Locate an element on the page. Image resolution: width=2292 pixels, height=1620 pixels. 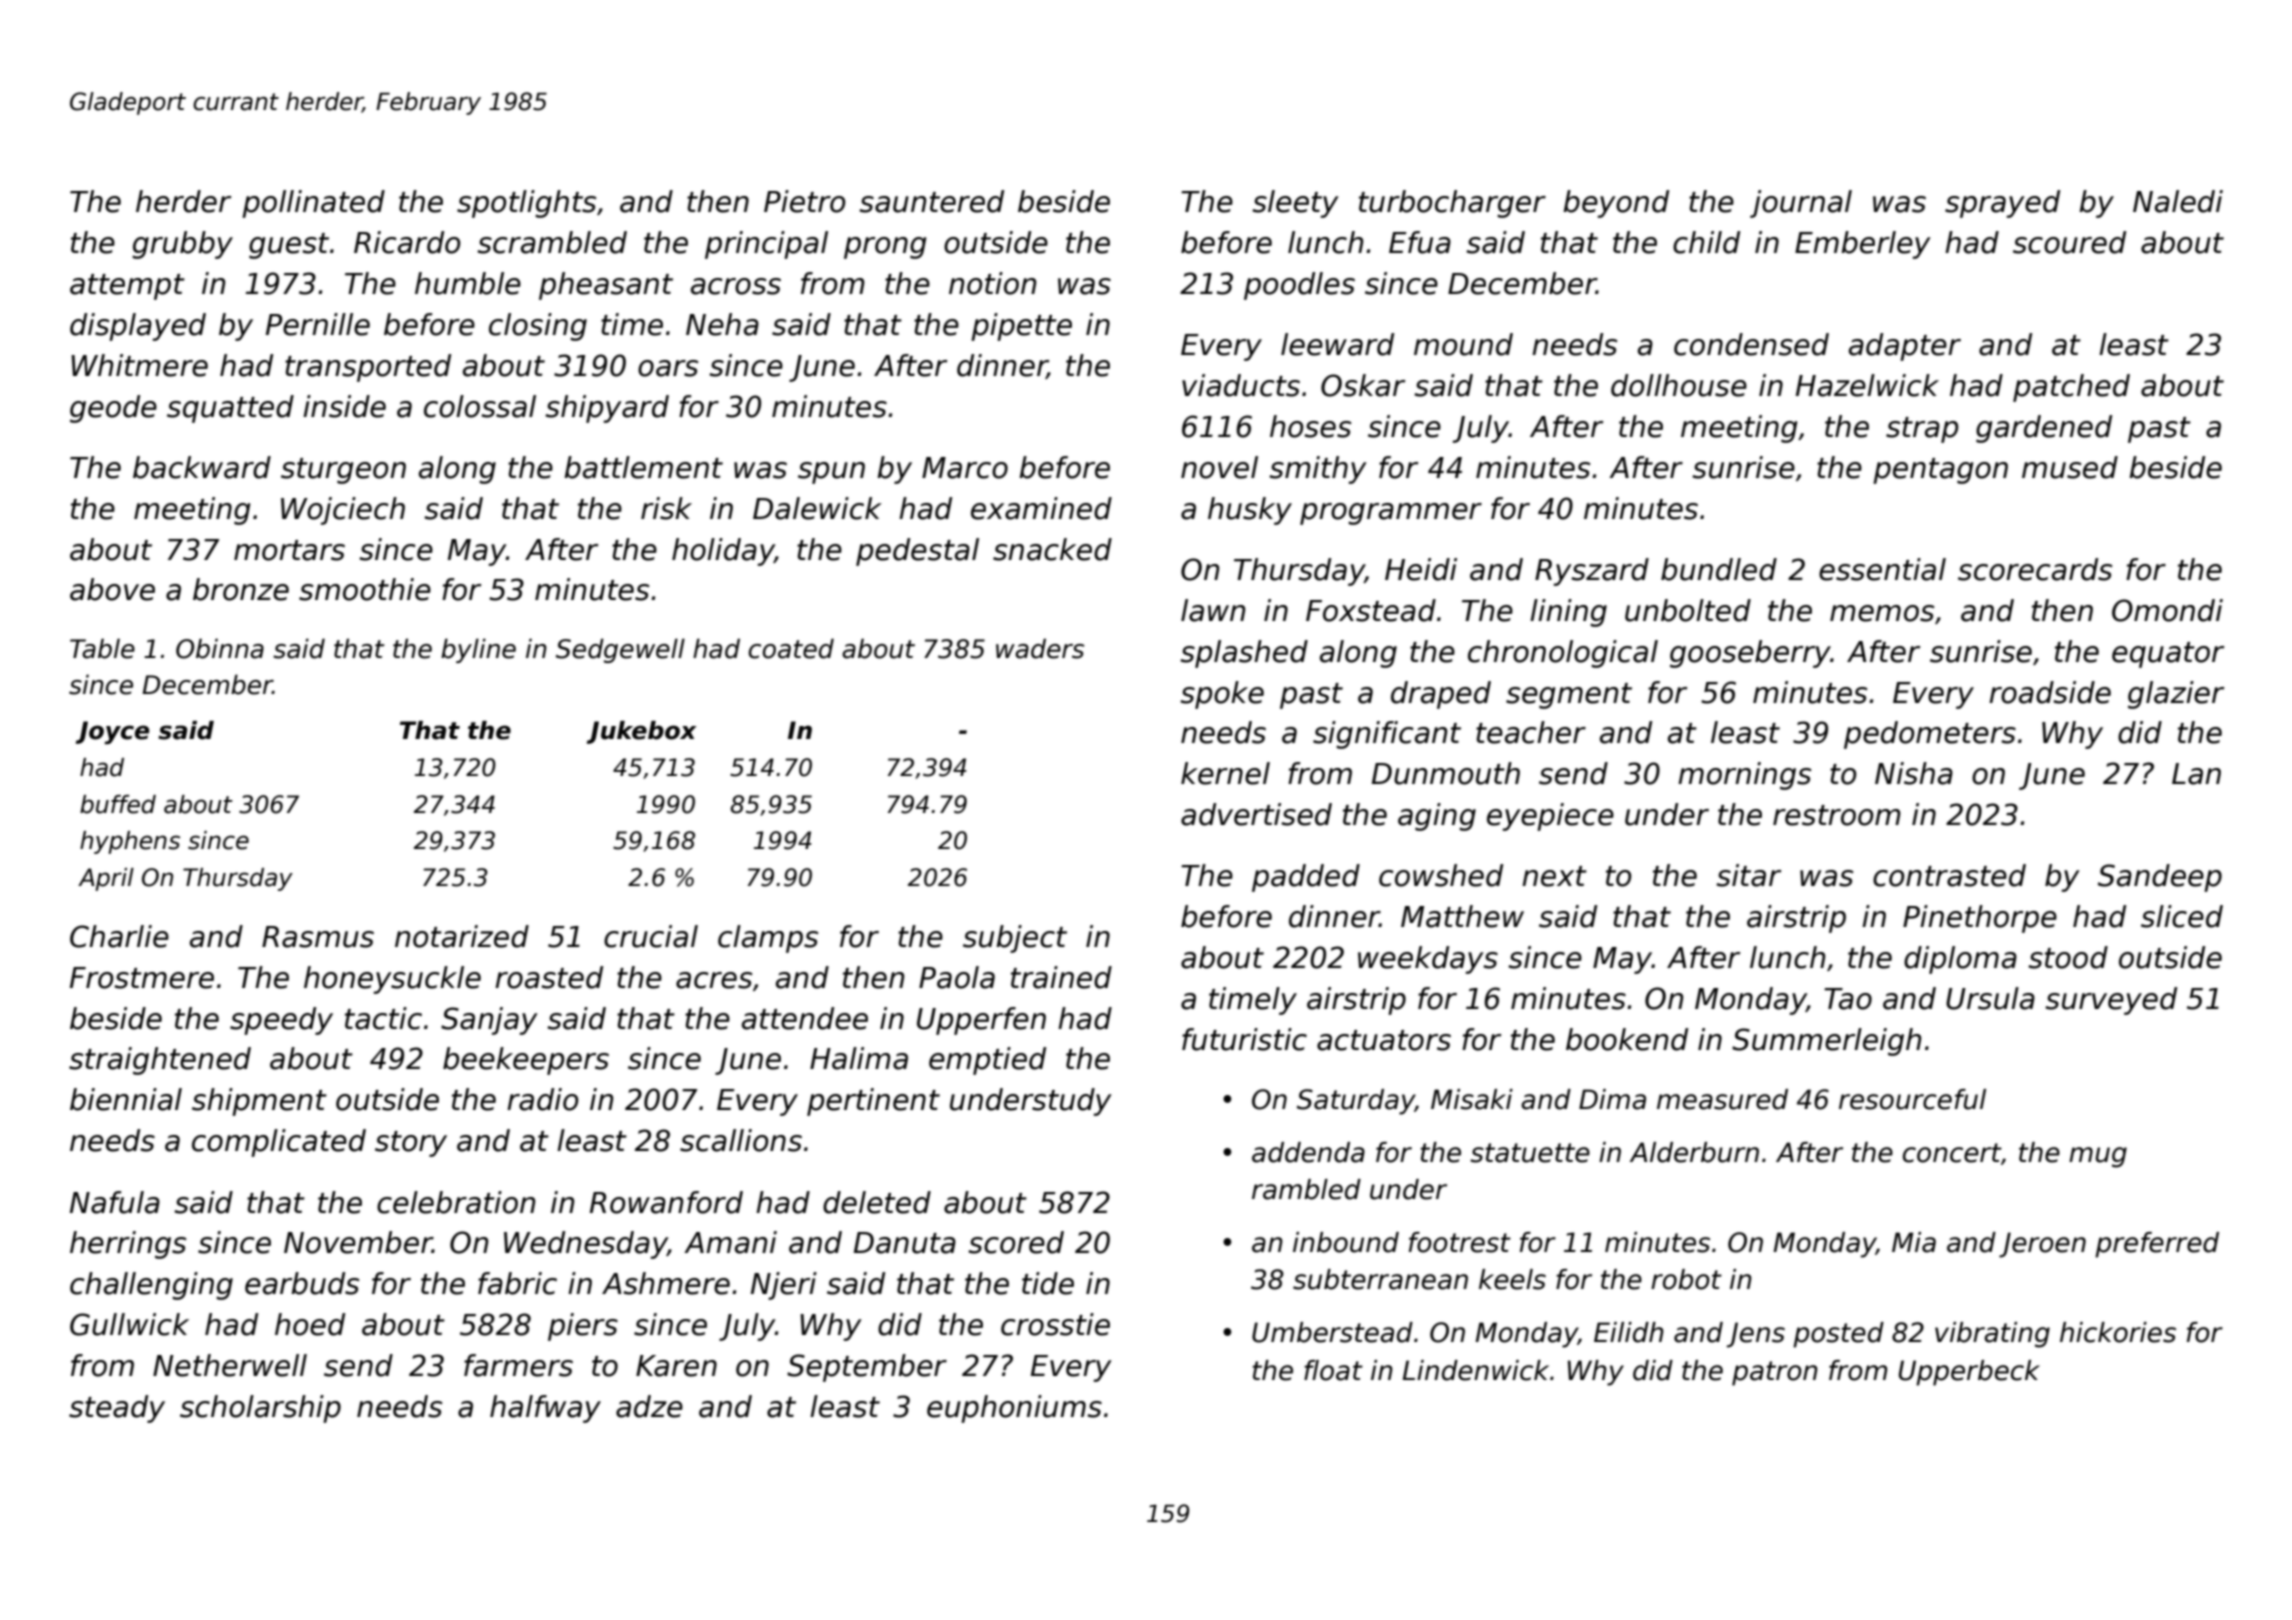
Wednesday is located at coordinates (585, 1245).
